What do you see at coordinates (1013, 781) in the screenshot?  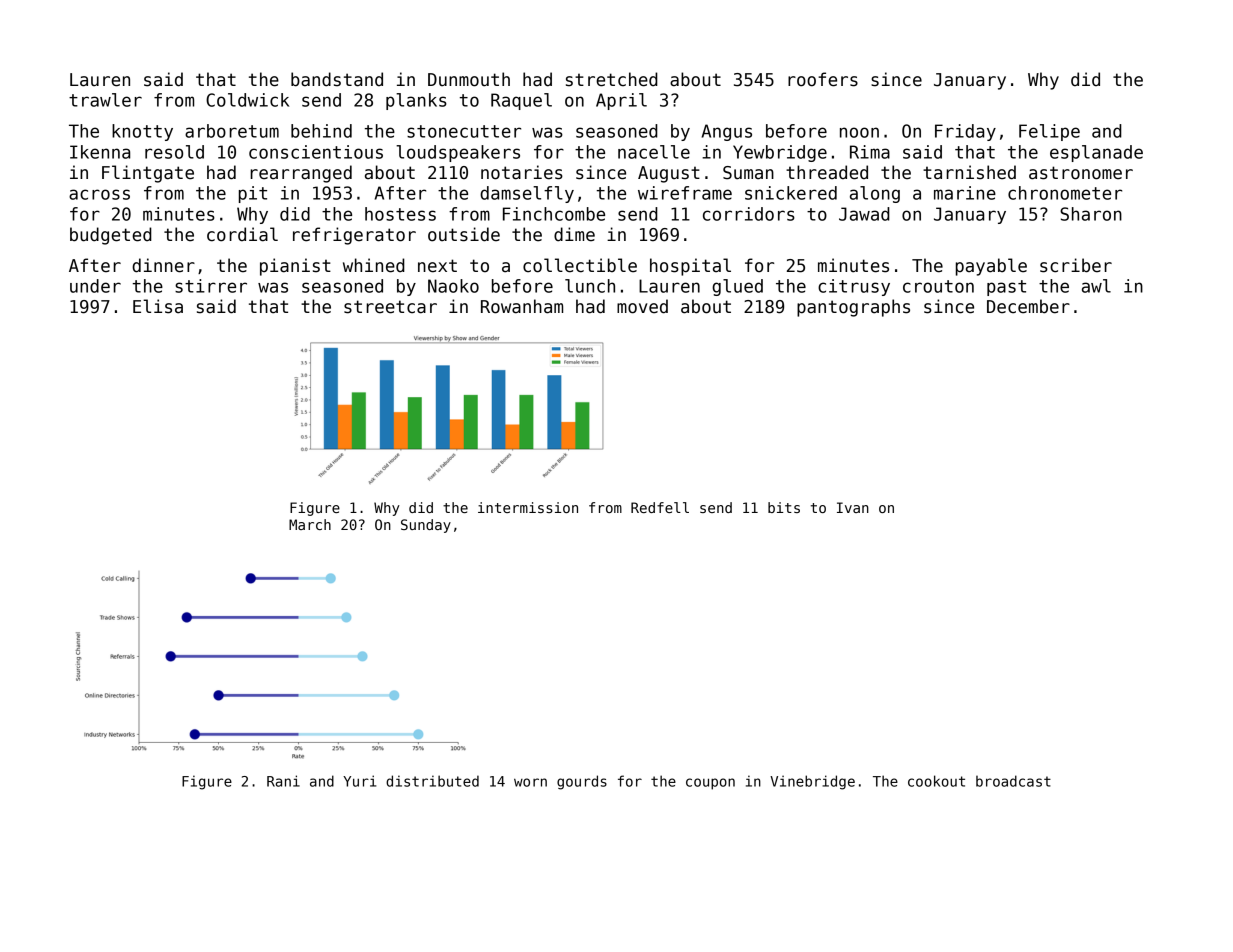 I see `broadcast` at bounding box center [1013, 781].
